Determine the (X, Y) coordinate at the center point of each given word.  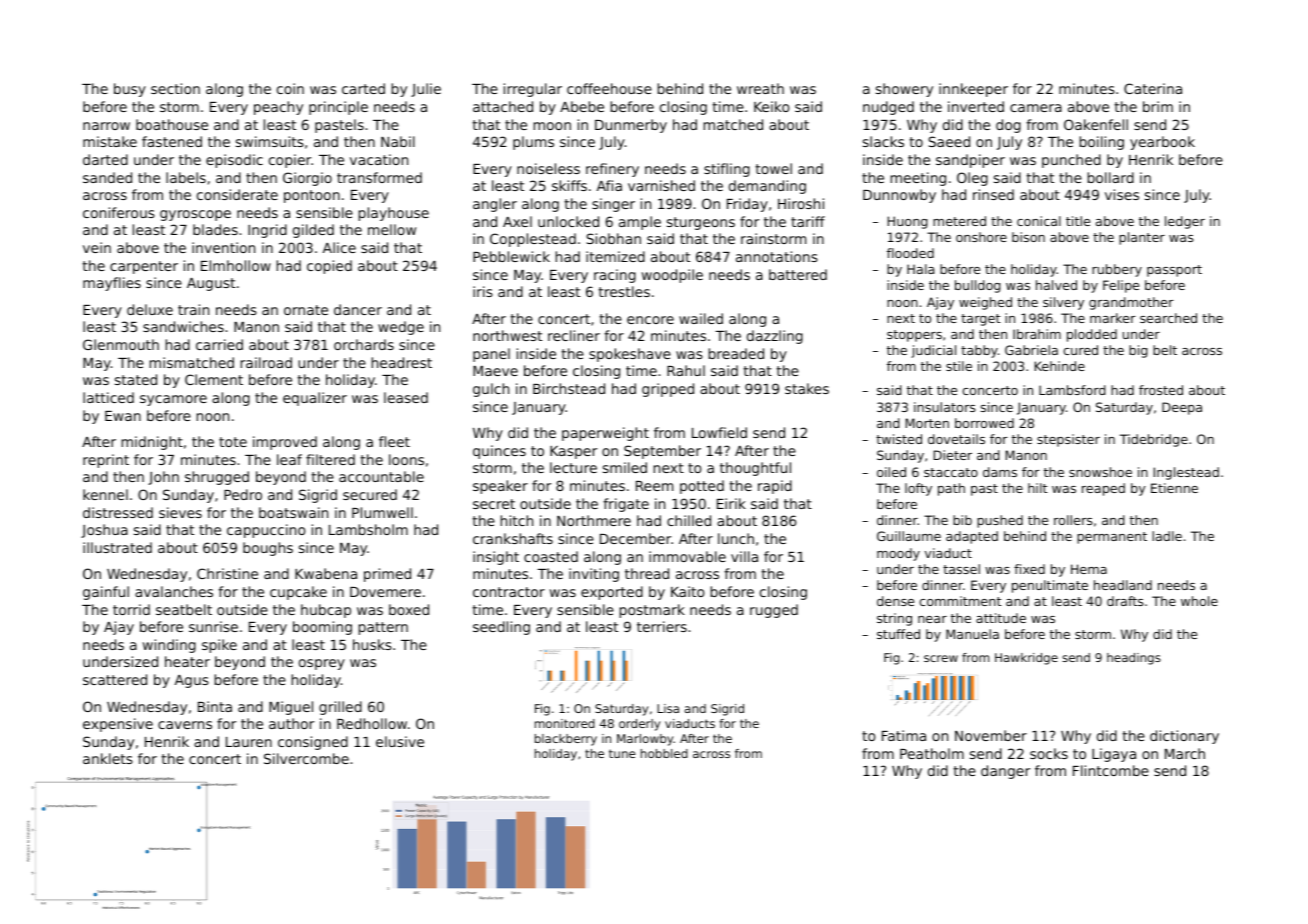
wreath (760, 88)
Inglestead (1186, 473)
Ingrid (267, 231)
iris (483, 291)
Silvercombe (306, 758)
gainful (106, 593)
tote (233, 442)
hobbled (664, 753)
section (175, 88)
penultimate (1050, 586)
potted (702, 487)
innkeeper (973, 90)
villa (744, 556)
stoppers (914, 336)
